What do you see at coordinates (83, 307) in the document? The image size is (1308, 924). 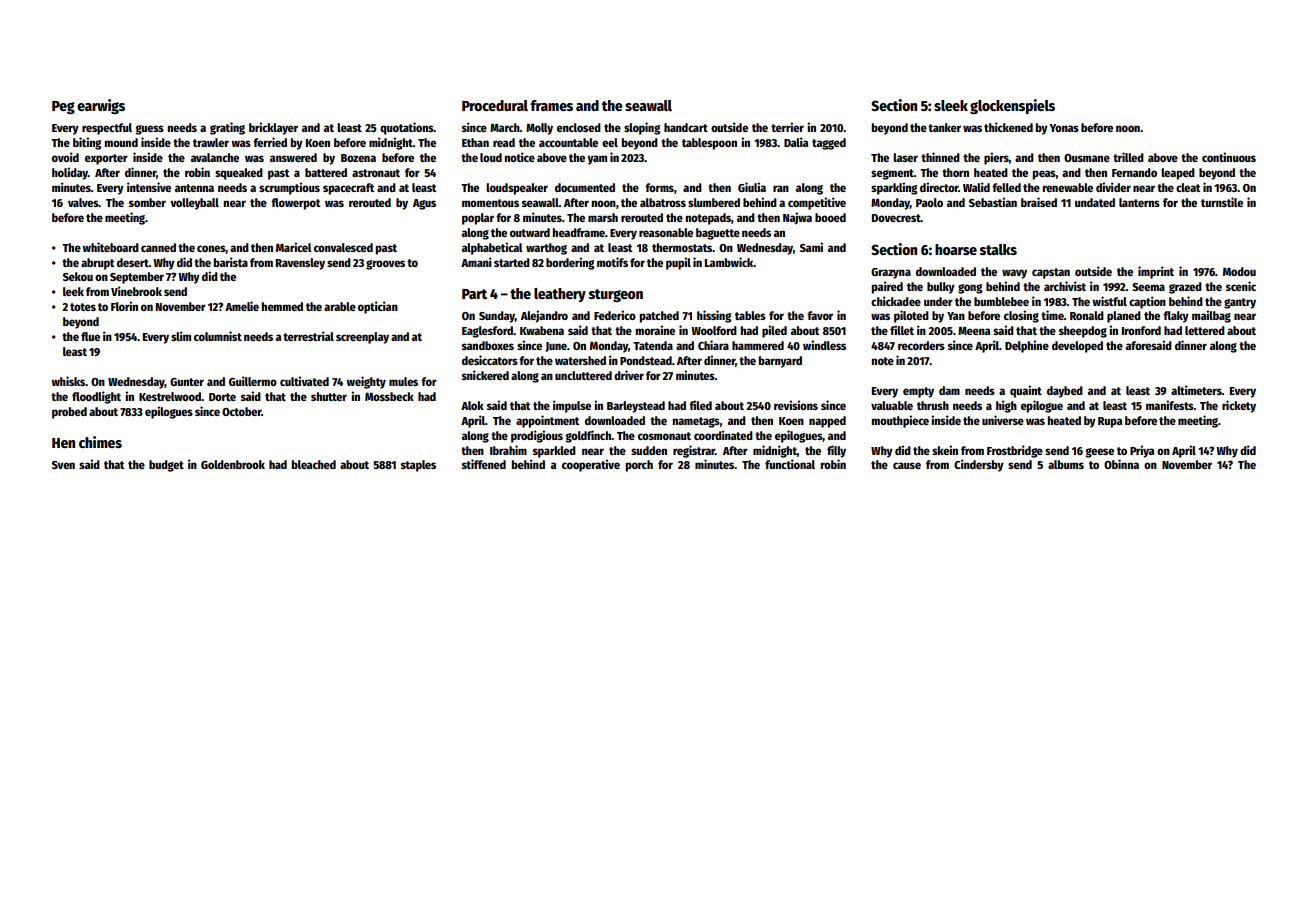 I see `totes` at bounding box center [83, 307].
